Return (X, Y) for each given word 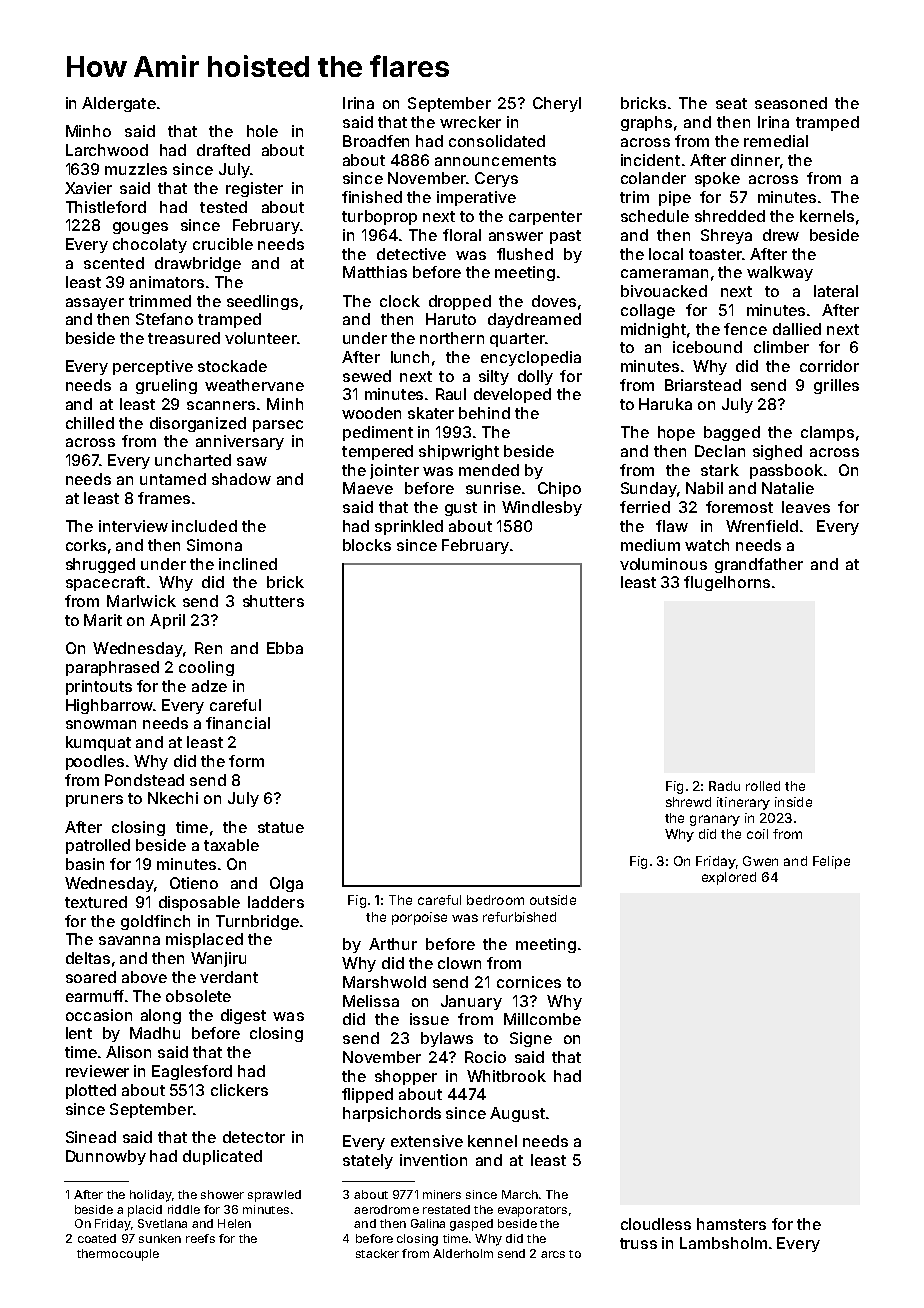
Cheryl (557, 104)
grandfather (759, 565)
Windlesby (542, 508)
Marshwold (384, 982)
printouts (99, 687)
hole (262, 131)
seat (731, 103)
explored (729, 878)
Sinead (91, 1137)
